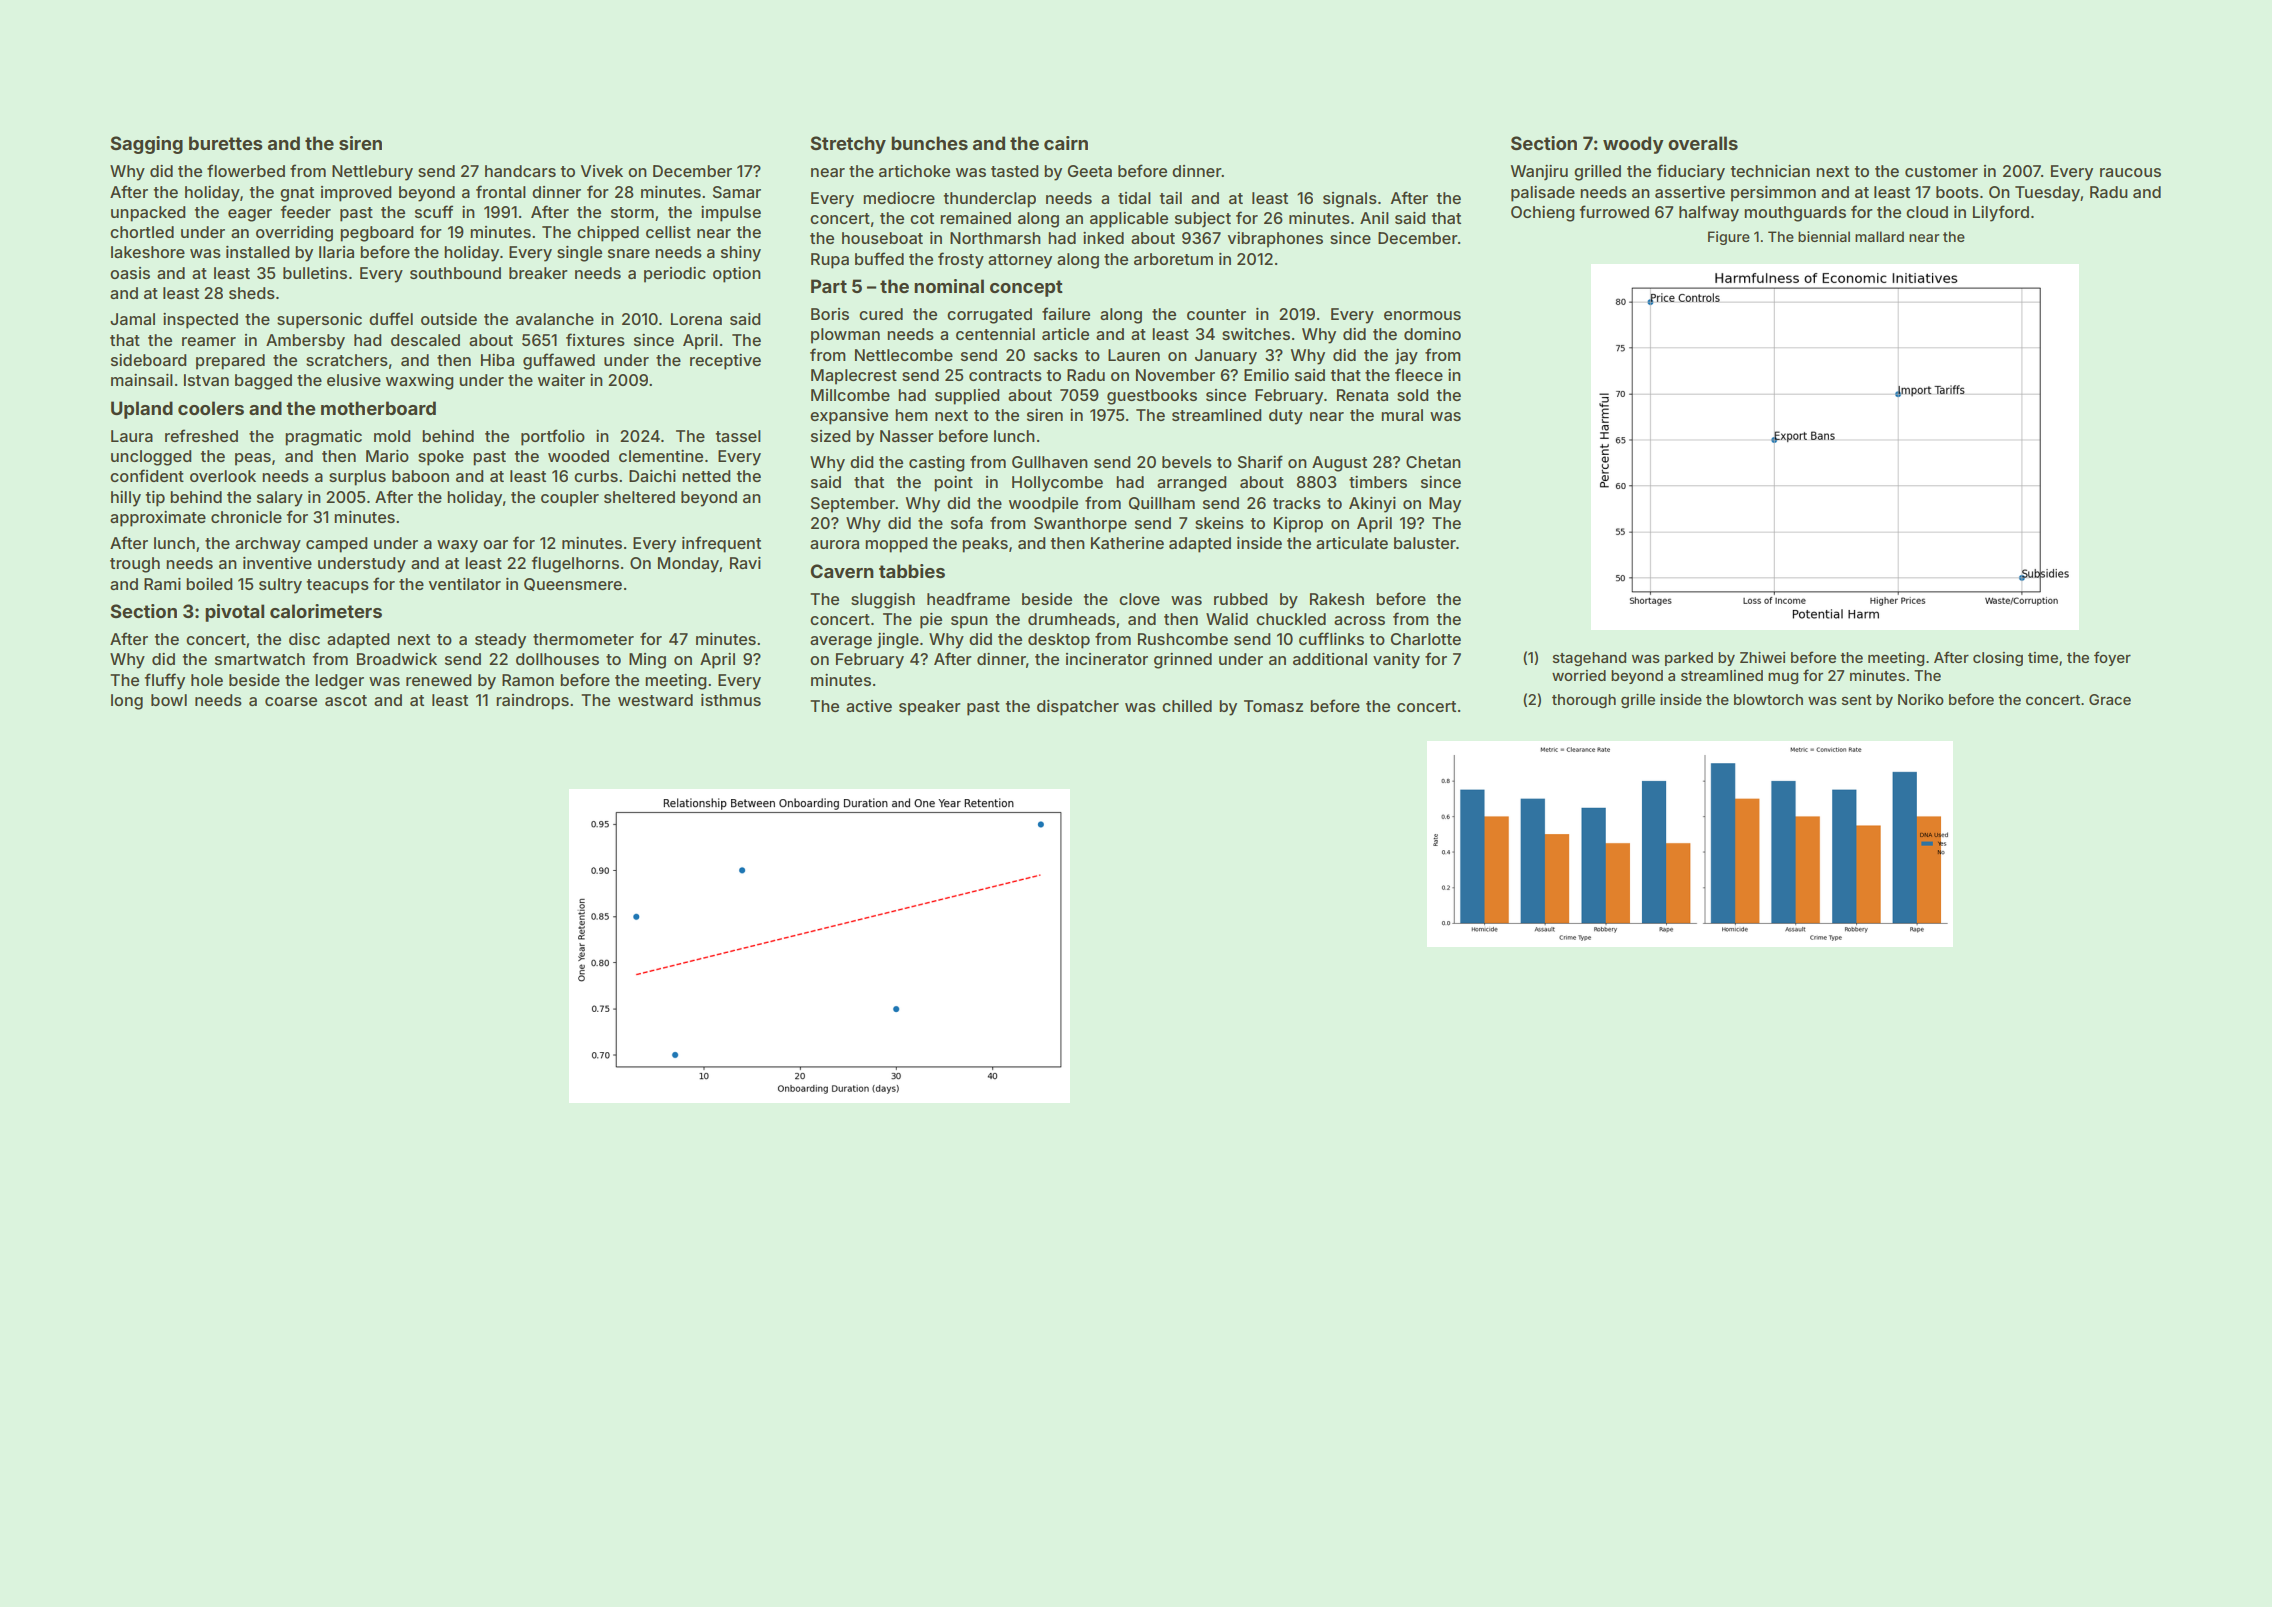  Describe the element at coordinates (1879, 236) in the screenshot. I see `mallard` at that location.
